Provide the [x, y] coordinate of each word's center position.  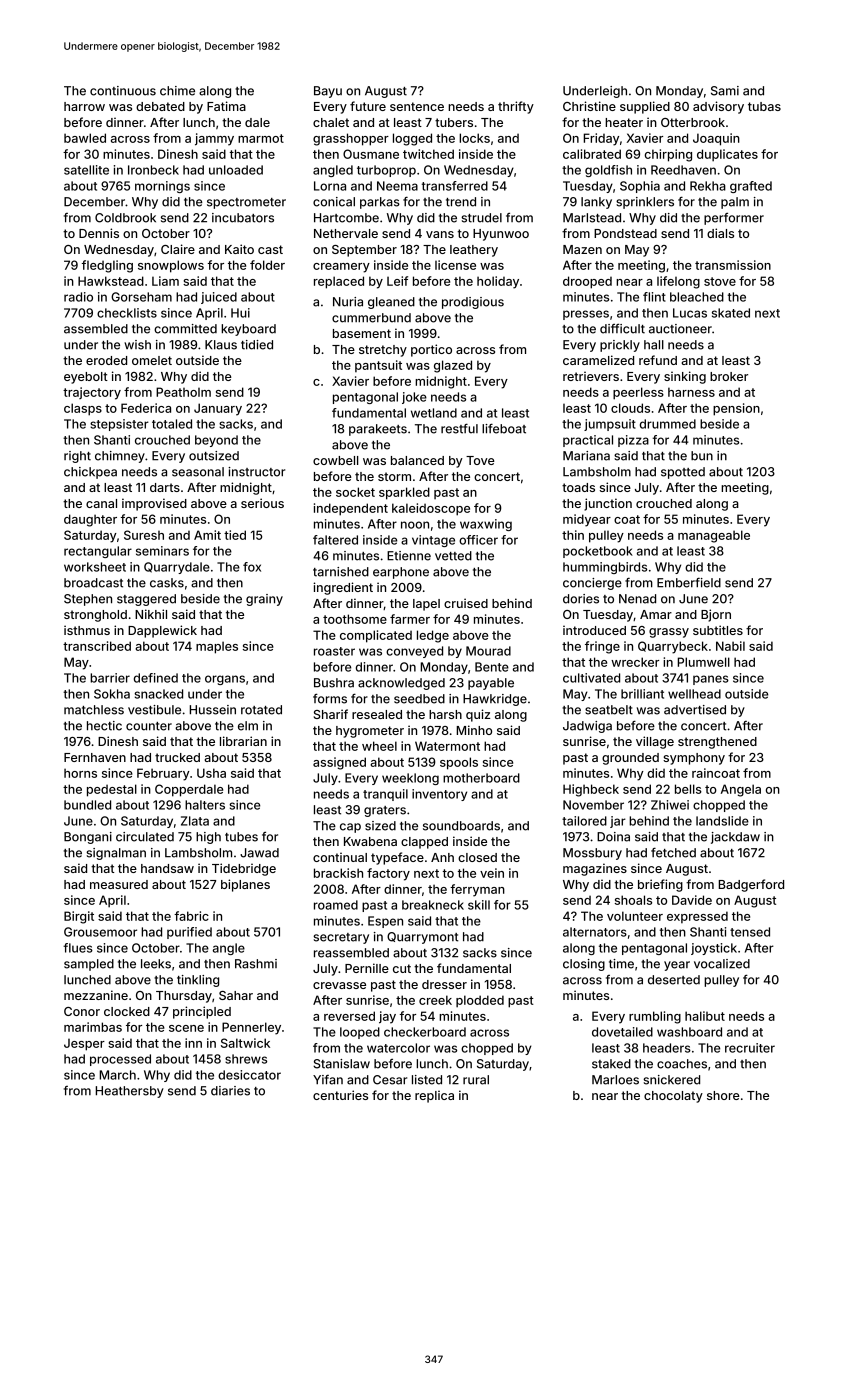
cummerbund [371, 318]
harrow [84, 106]
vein [492, 873]
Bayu [328, 92]
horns [80, 773]
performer [734, 219]
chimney [120, 457]
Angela [741, 790]
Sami [725, 91]
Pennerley [251, 1028]
